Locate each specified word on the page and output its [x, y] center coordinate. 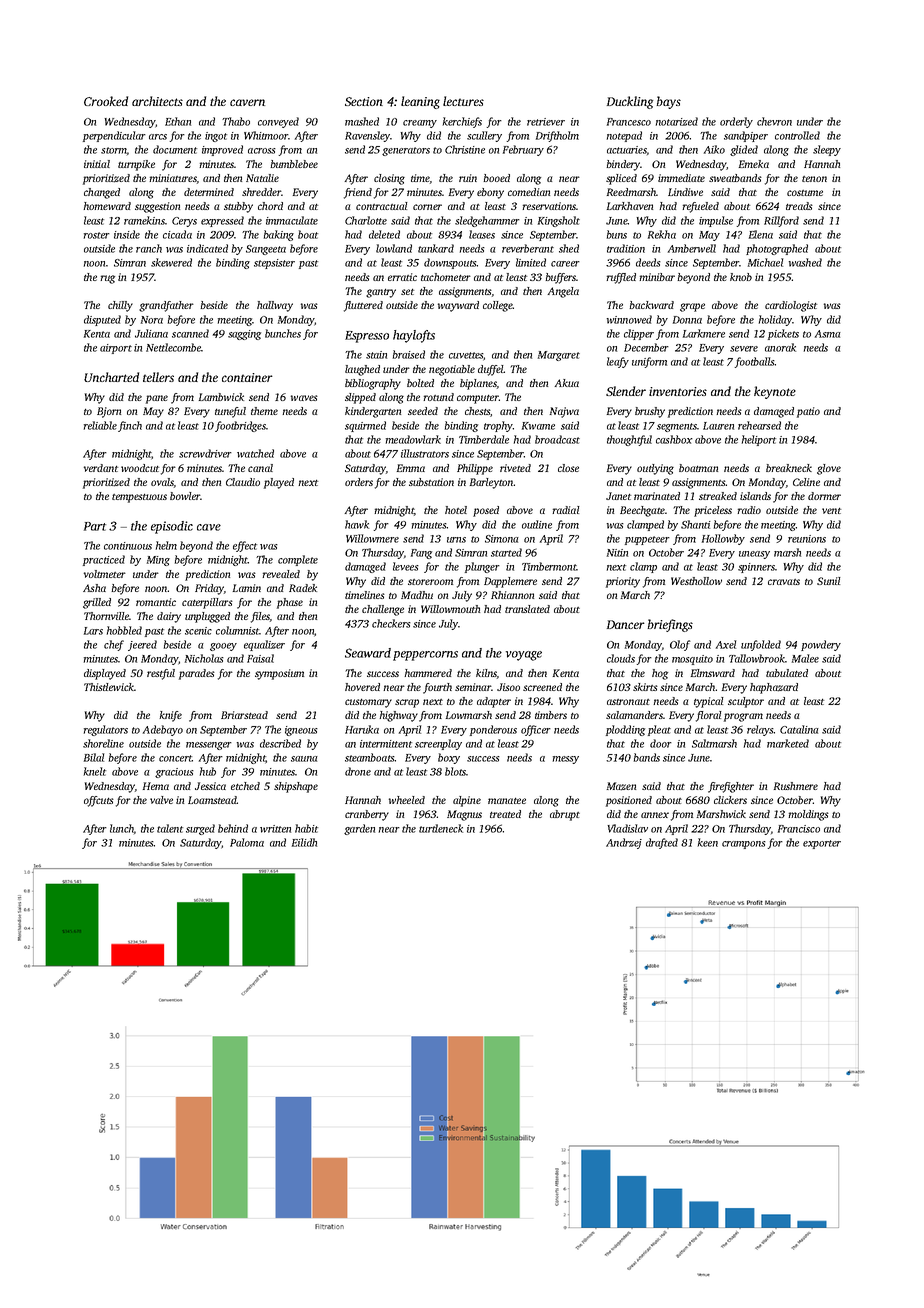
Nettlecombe [173, 347]
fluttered [363, 306]
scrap [407, 703]
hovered [362, 687]
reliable [100, 425]
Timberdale [484, 439]
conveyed [278, 122]
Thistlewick [109, 687]
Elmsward [713, 673]
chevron [774, 121]
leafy [618, 362]
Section [364, 101]
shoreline [103, 743]
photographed [777, 249]
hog [660, 674]
